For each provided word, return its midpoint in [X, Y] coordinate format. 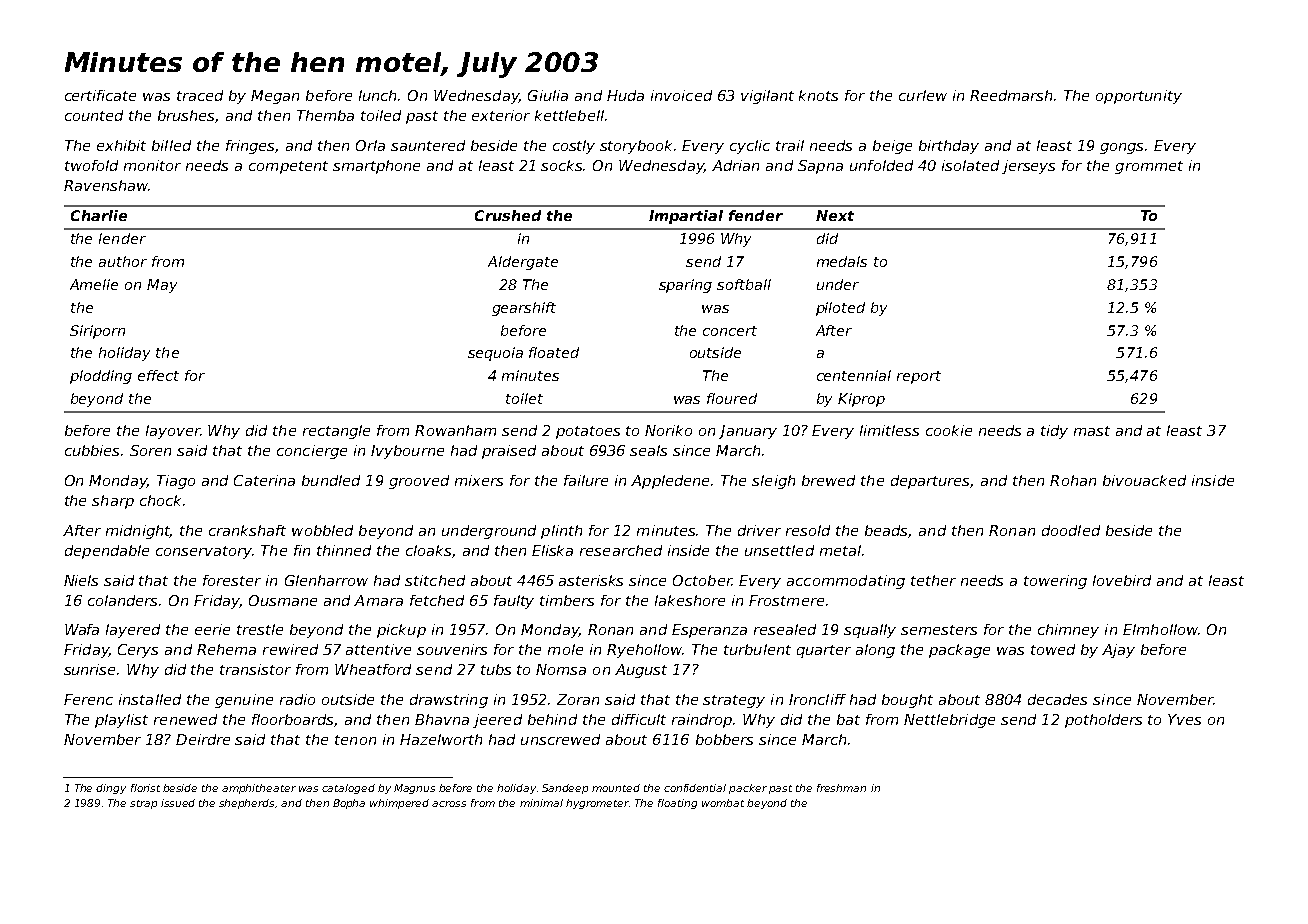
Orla [370, 145]
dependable [107, 552]
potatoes [588, 432]
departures [930, 482]
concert [730, 331]
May [162, 286]
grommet [1149, 167]
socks [562, 165]
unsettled [779, 550]
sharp [113, 502]
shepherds [246, 804]
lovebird [1122, 580]
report [919, 377]
